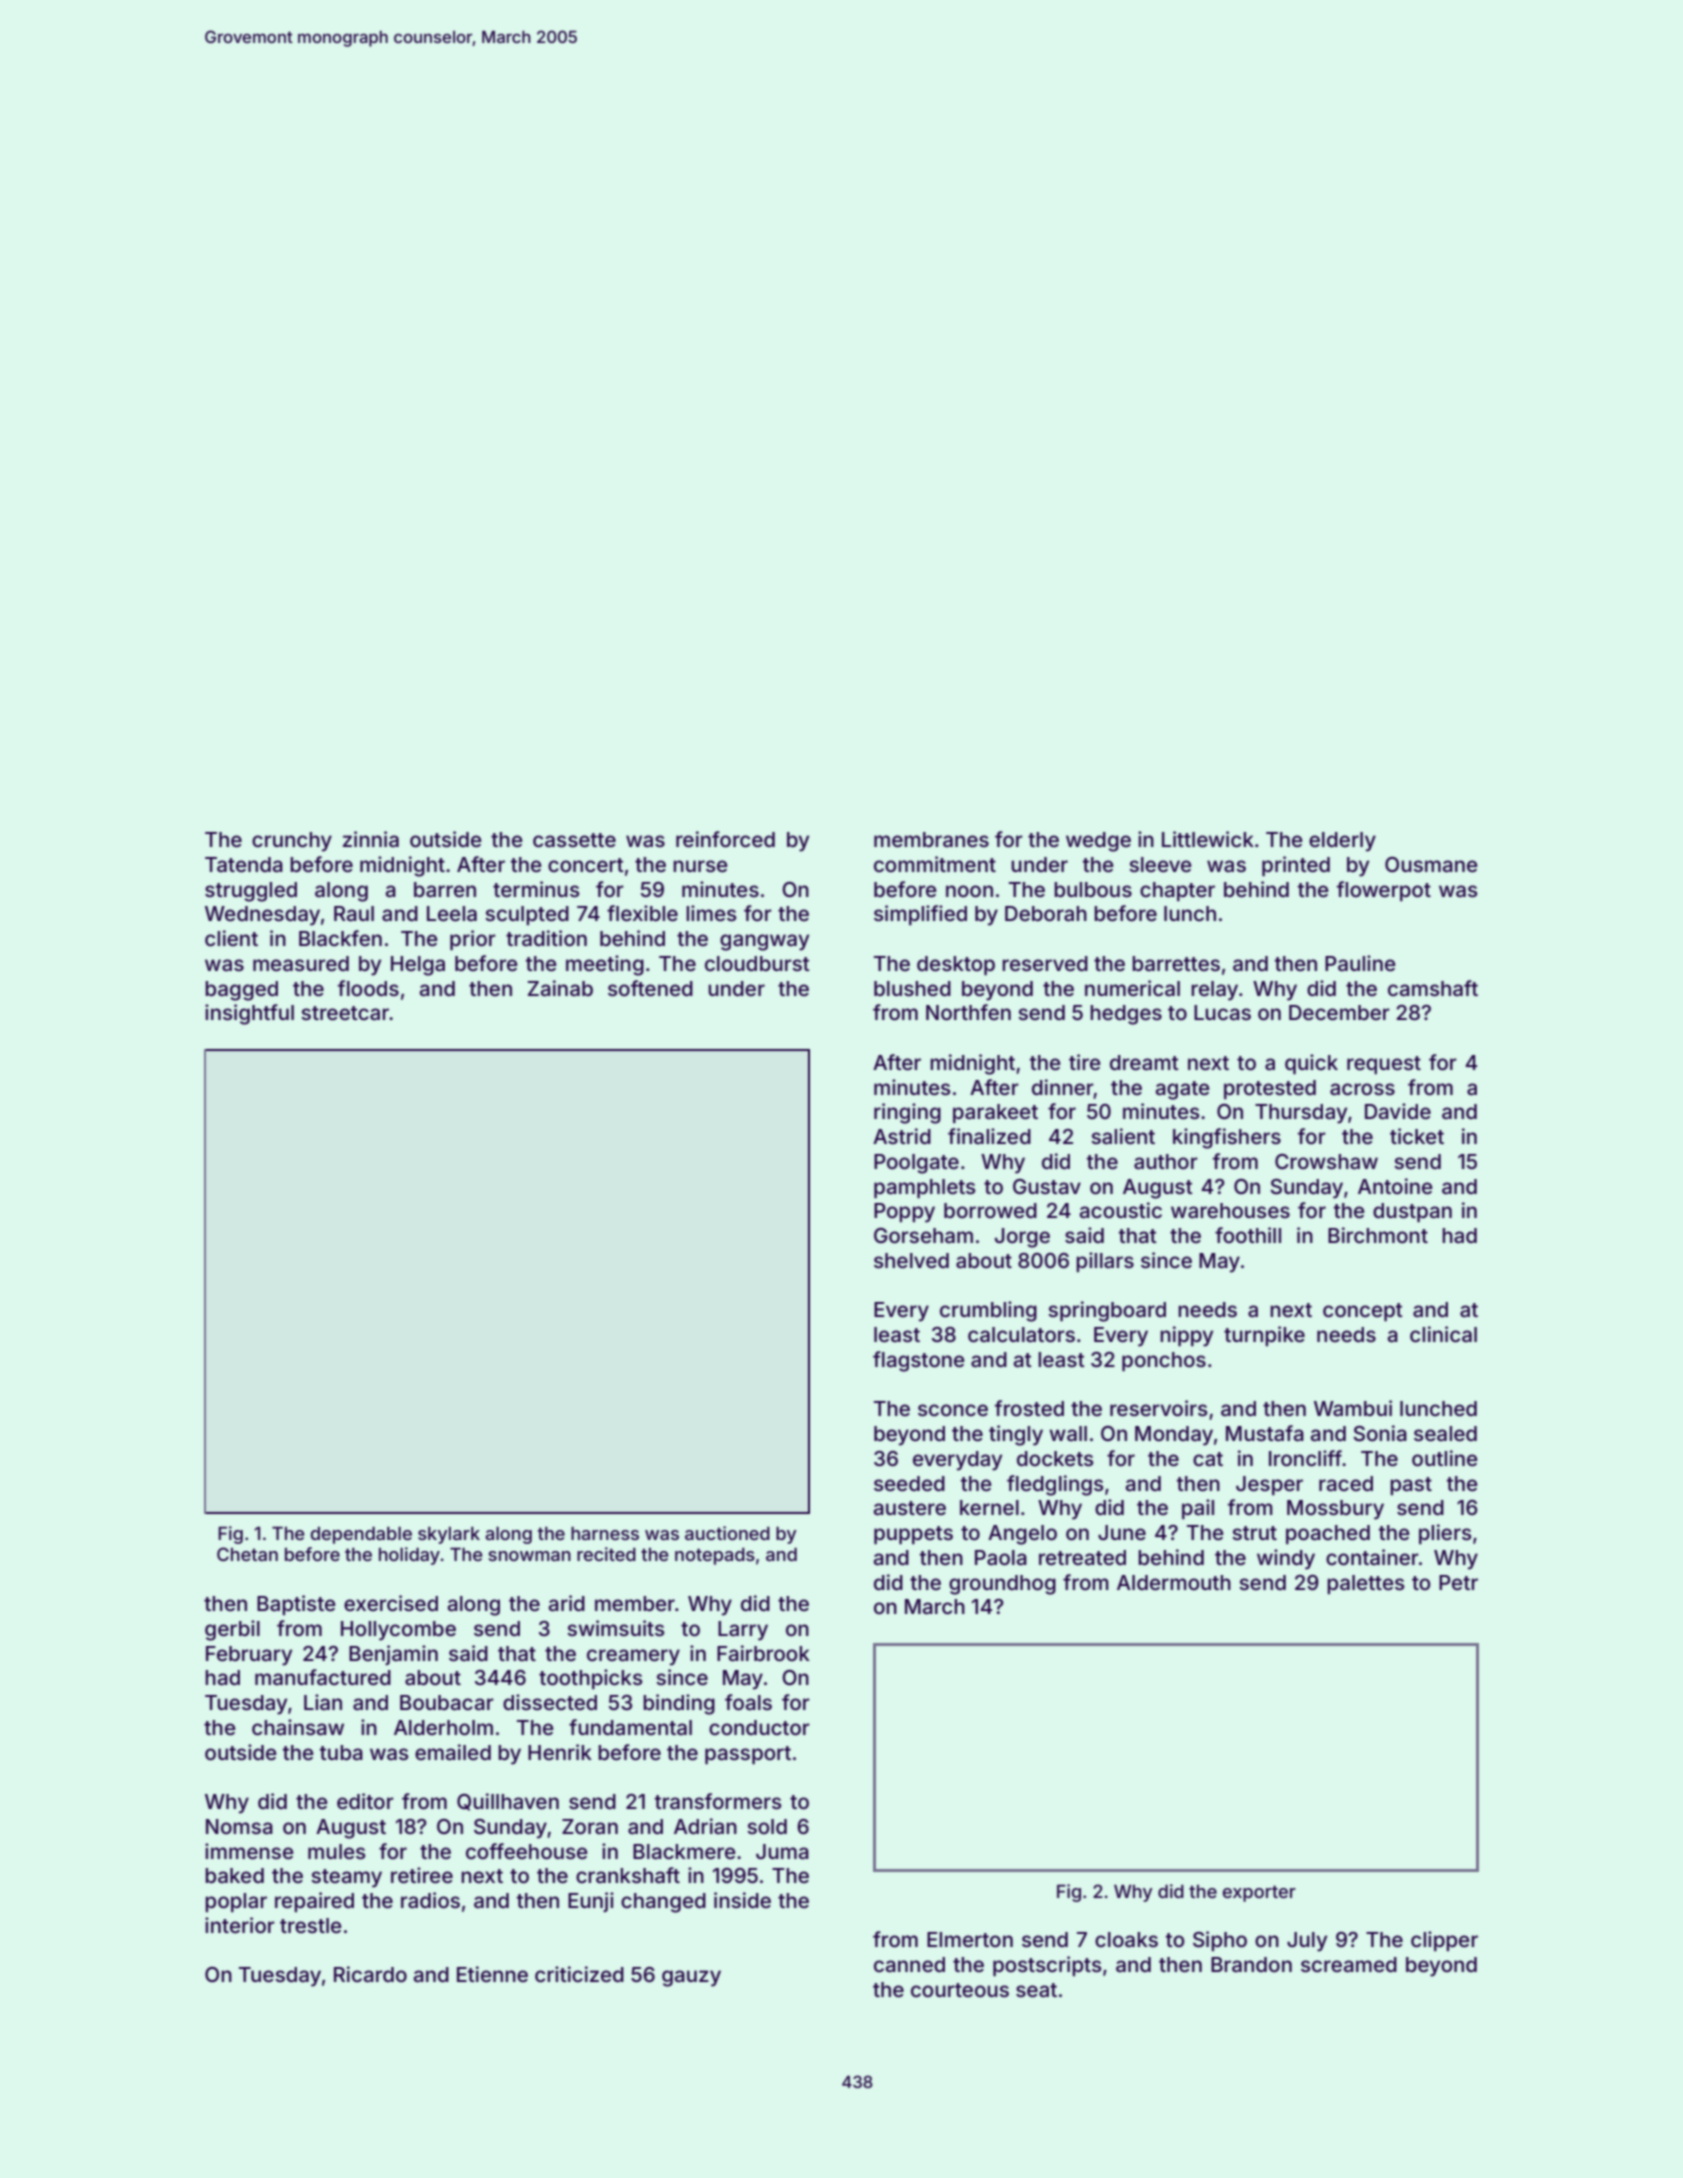  Describe the element at coordinates (449, 1535) in the screenshot. I see `skylark` at that location.
